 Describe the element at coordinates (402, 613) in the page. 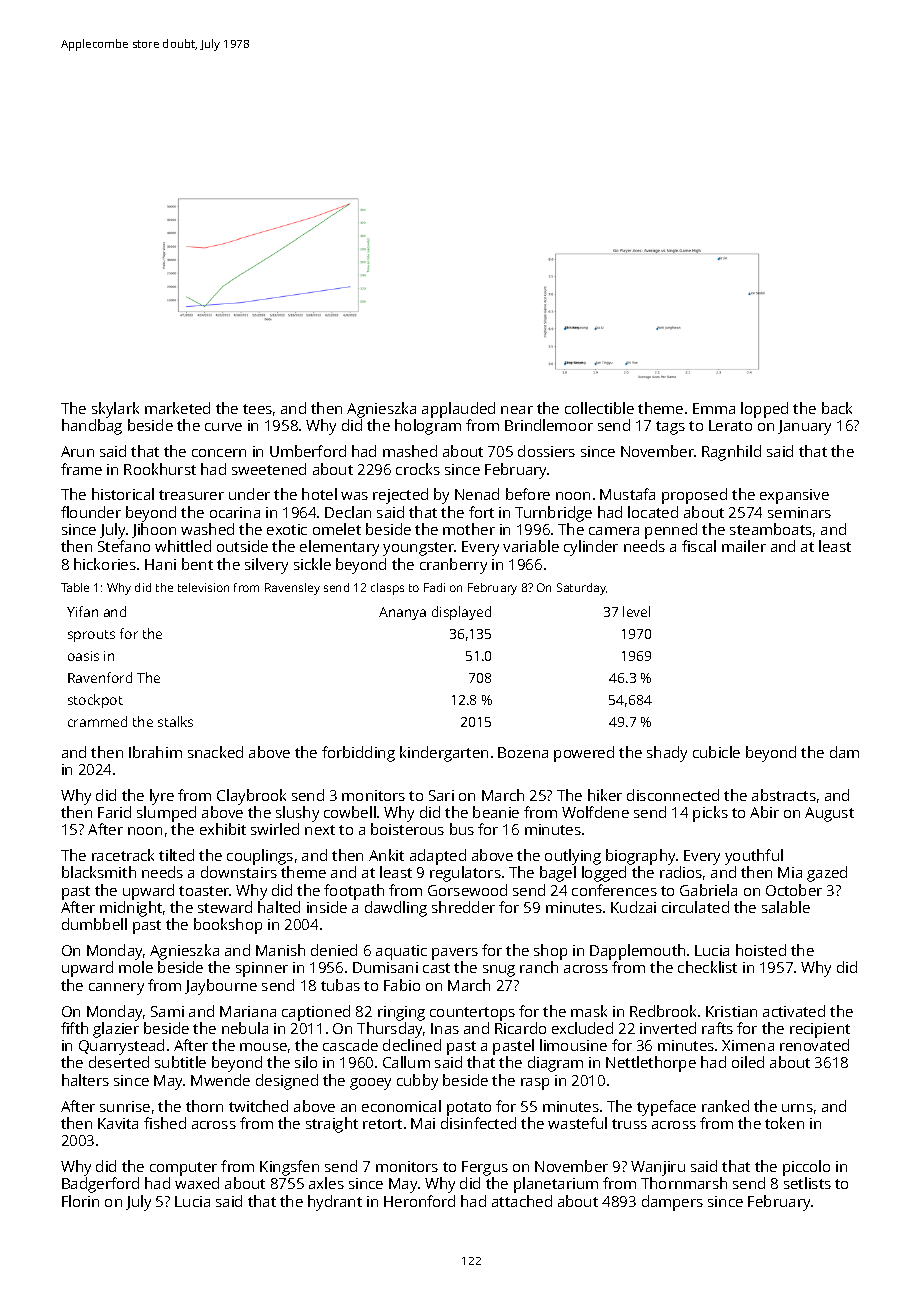

I see `Ananya` at that location.
